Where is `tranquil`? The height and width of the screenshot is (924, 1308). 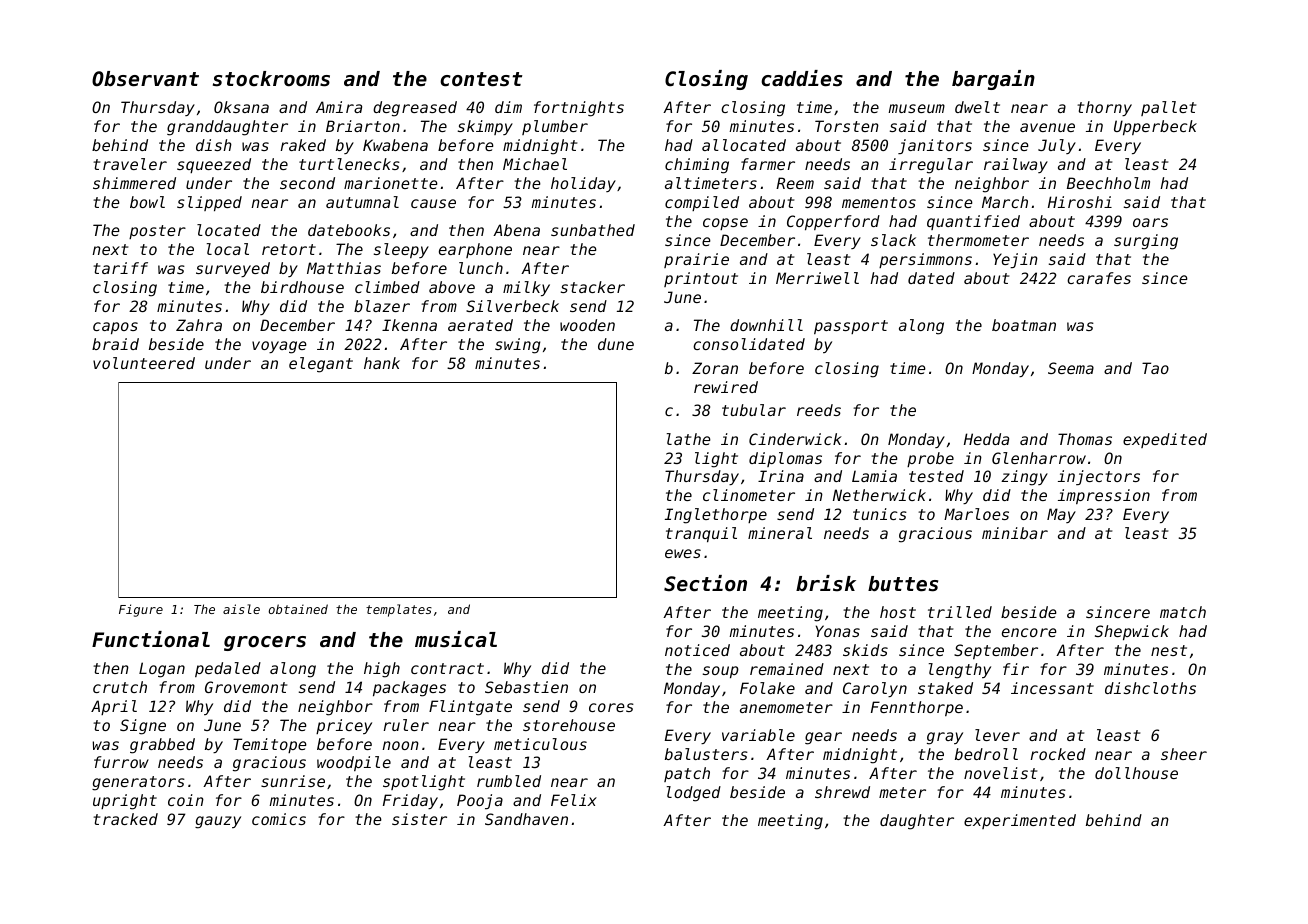
tranquil is located at coordinates (701, 534).
